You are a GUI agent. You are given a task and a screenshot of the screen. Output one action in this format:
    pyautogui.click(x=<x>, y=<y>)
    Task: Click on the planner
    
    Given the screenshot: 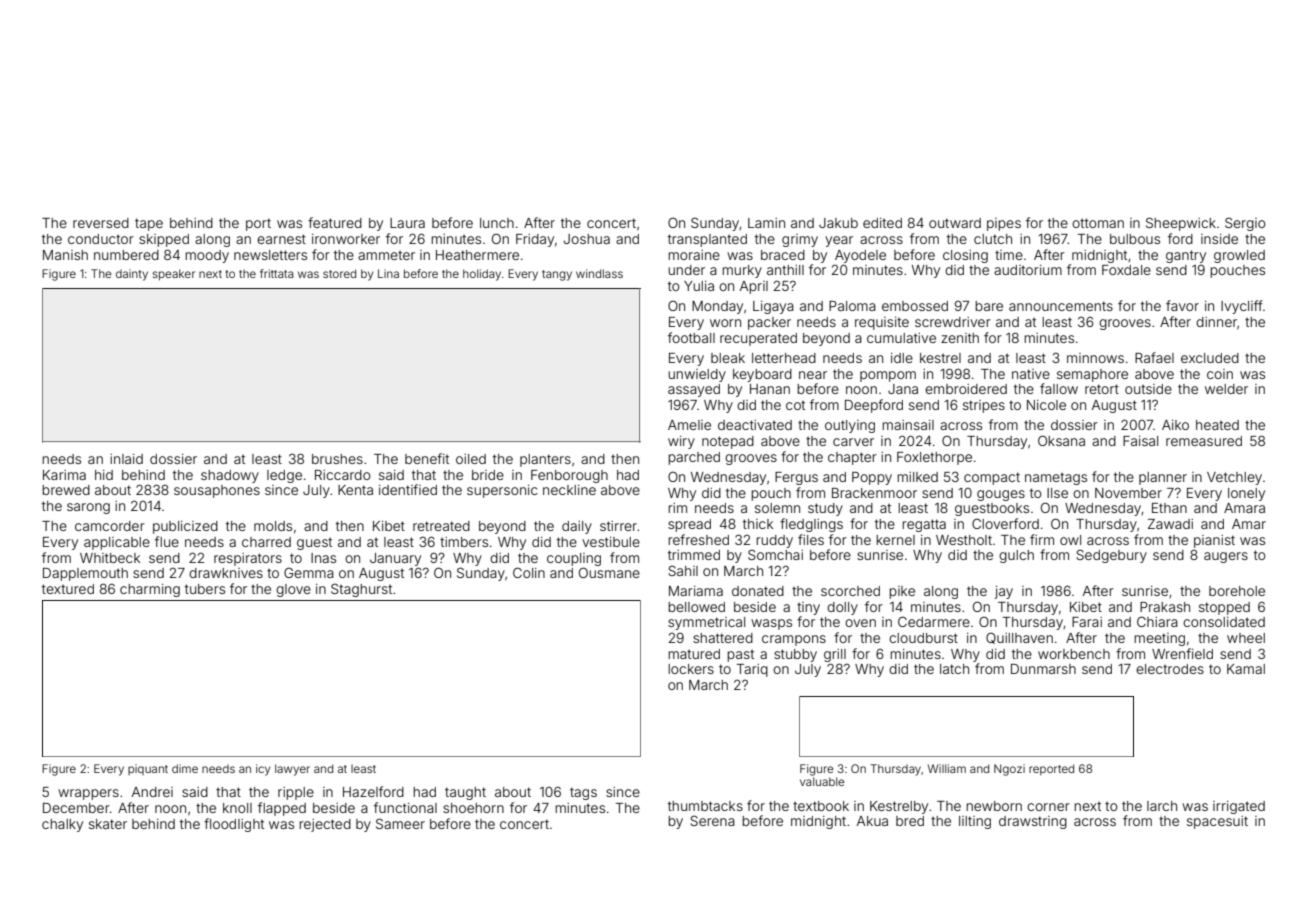 What is the action you would take?
    pyautogui.click(x=1163, y=478)
